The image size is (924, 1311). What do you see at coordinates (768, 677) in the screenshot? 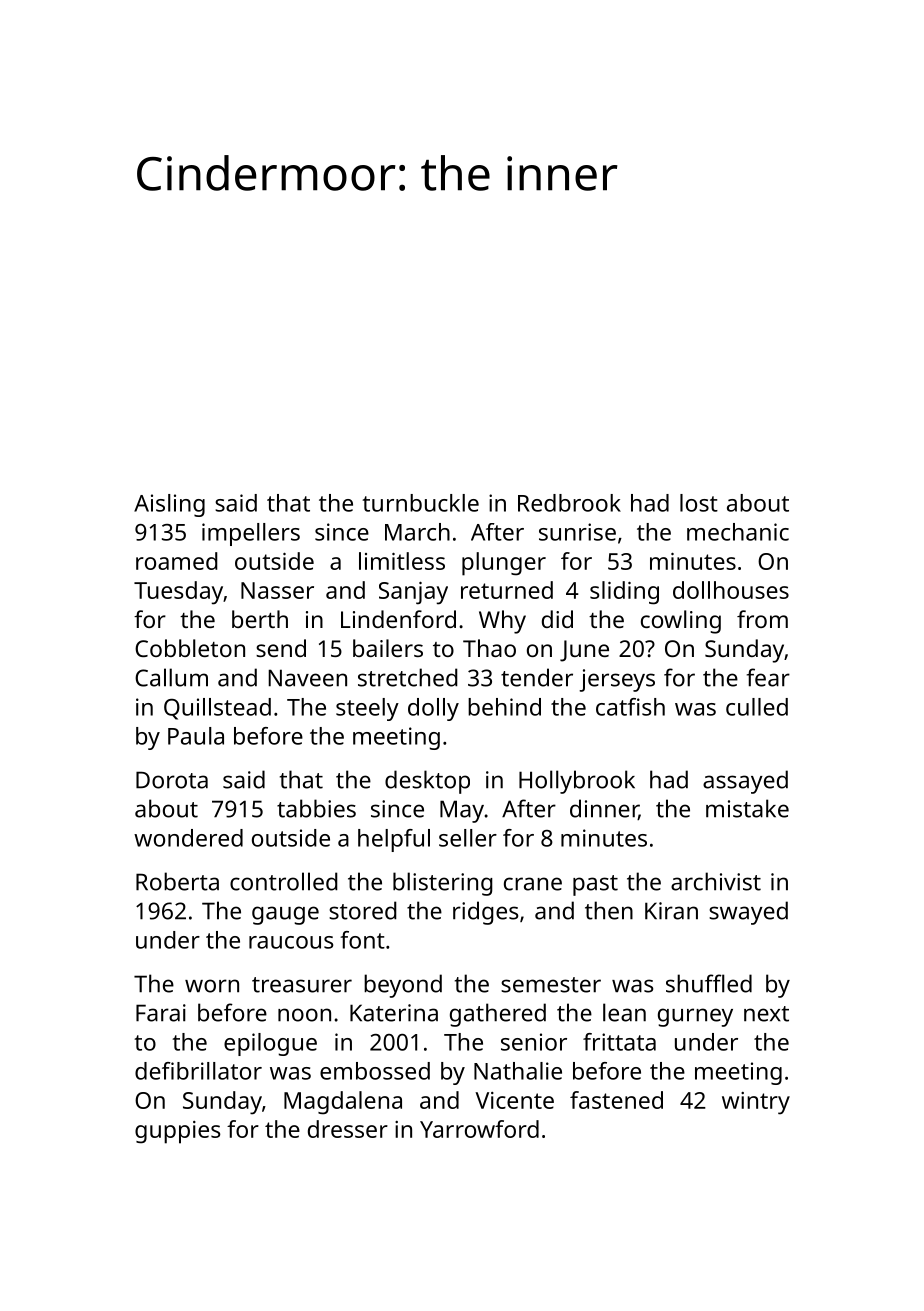
I see `fear` at bounding box center [768, 677].
